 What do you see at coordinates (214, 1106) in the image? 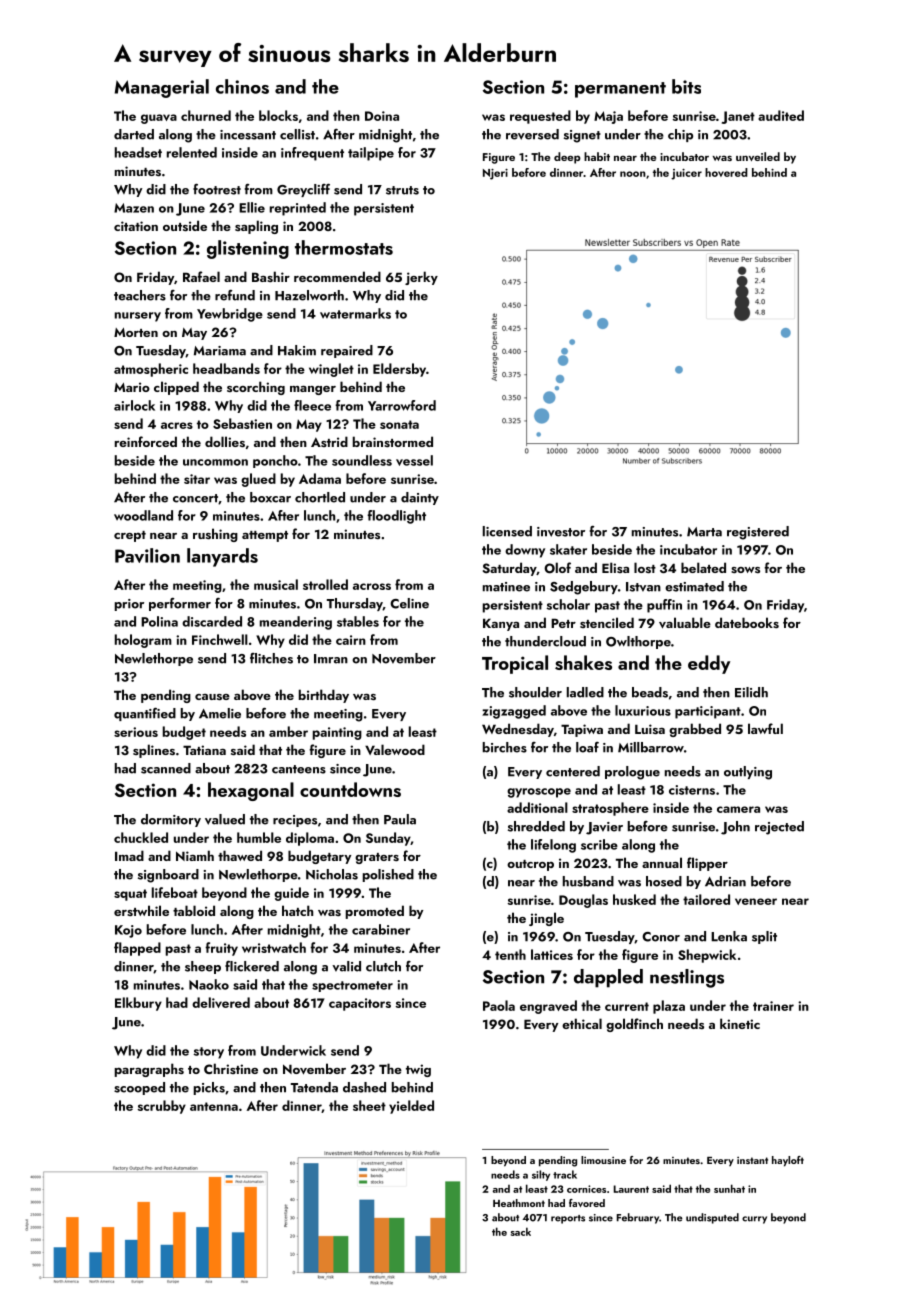
I see `antenna` at bounding box center [214, 1106].
